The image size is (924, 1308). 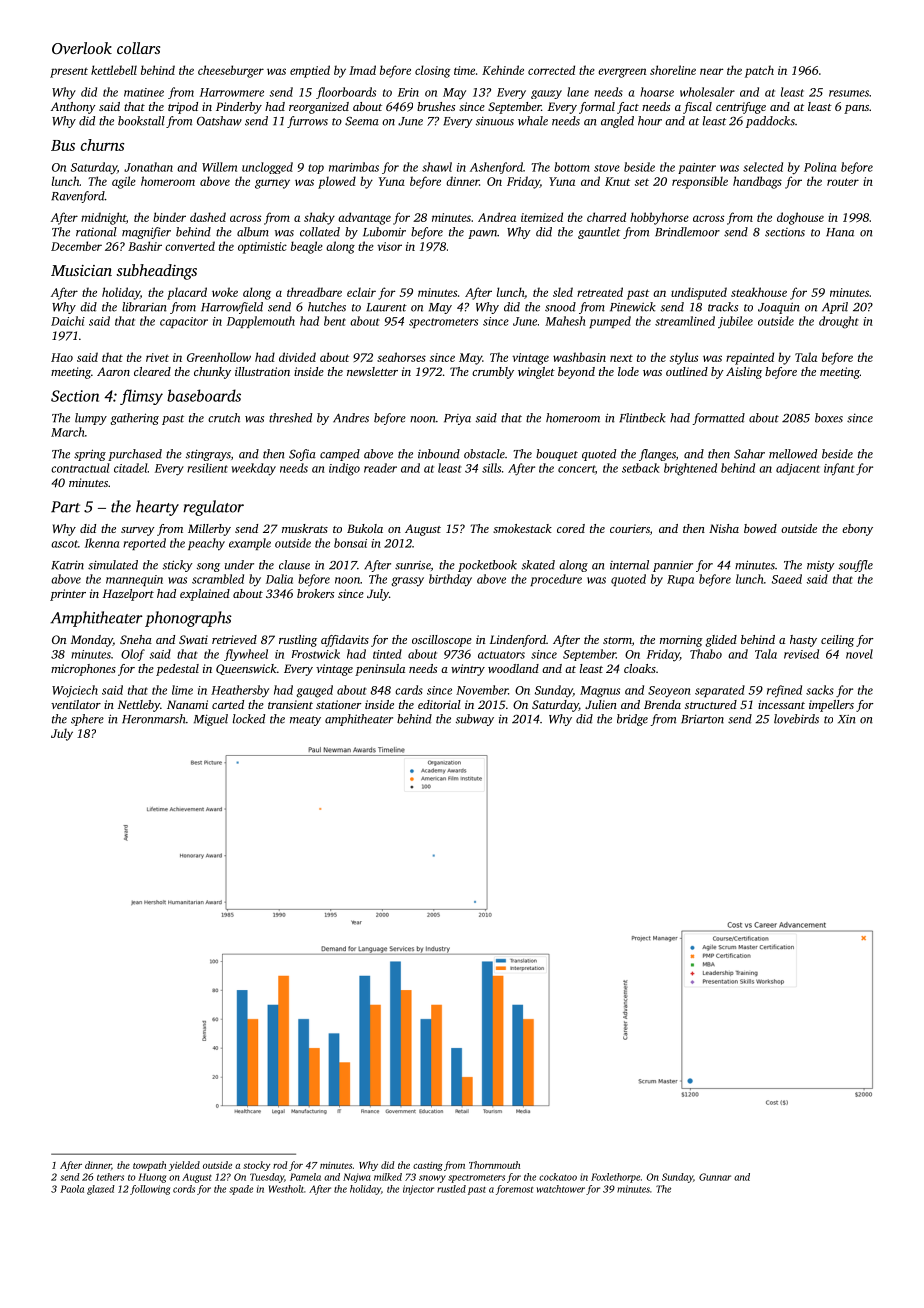 I want to click on shawl, so click(x=437, y=167).
